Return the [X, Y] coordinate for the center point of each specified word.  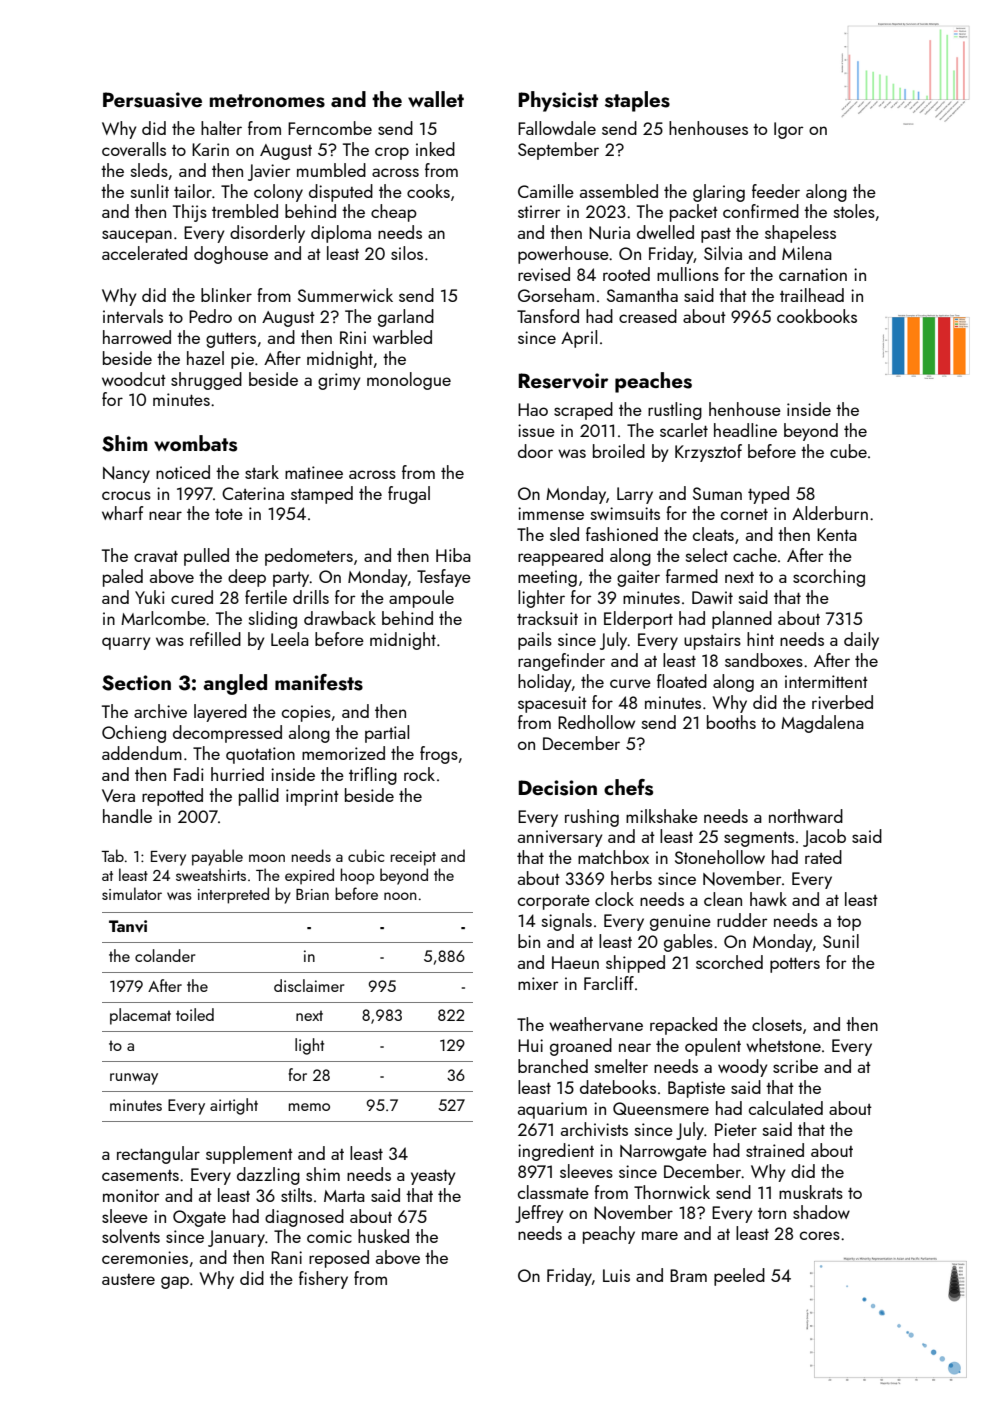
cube [848, 451]
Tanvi [128, 926]
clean [723, 899]
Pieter [736, 1129]
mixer [538, 983]
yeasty [433, 1177]
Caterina [253, 493]
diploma [341, 234]
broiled [619, 451]
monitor [131, 1195]
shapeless [800, 234]
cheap [394, 213]
